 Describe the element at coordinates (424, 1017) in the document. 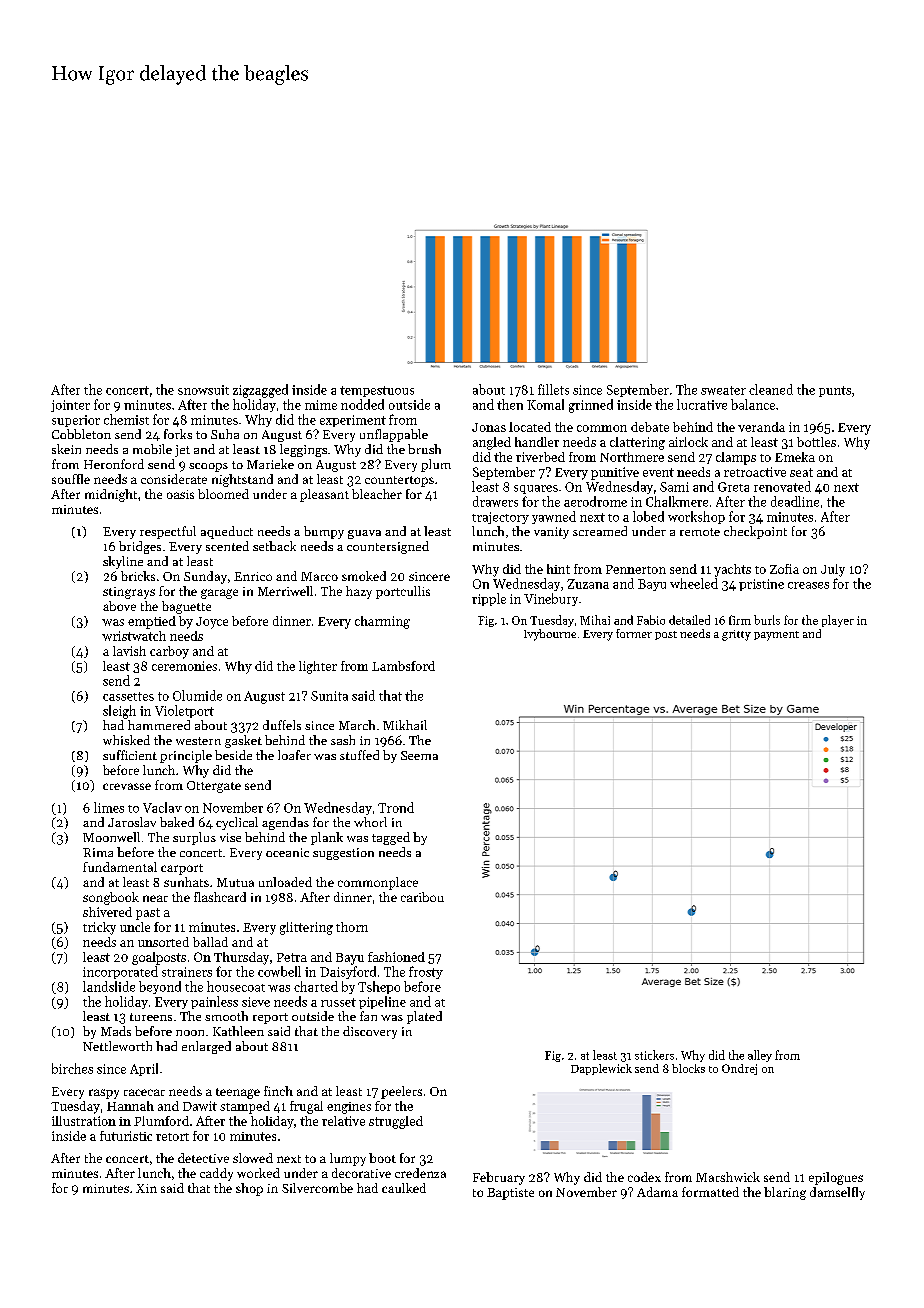

I see `plated` at that location.
